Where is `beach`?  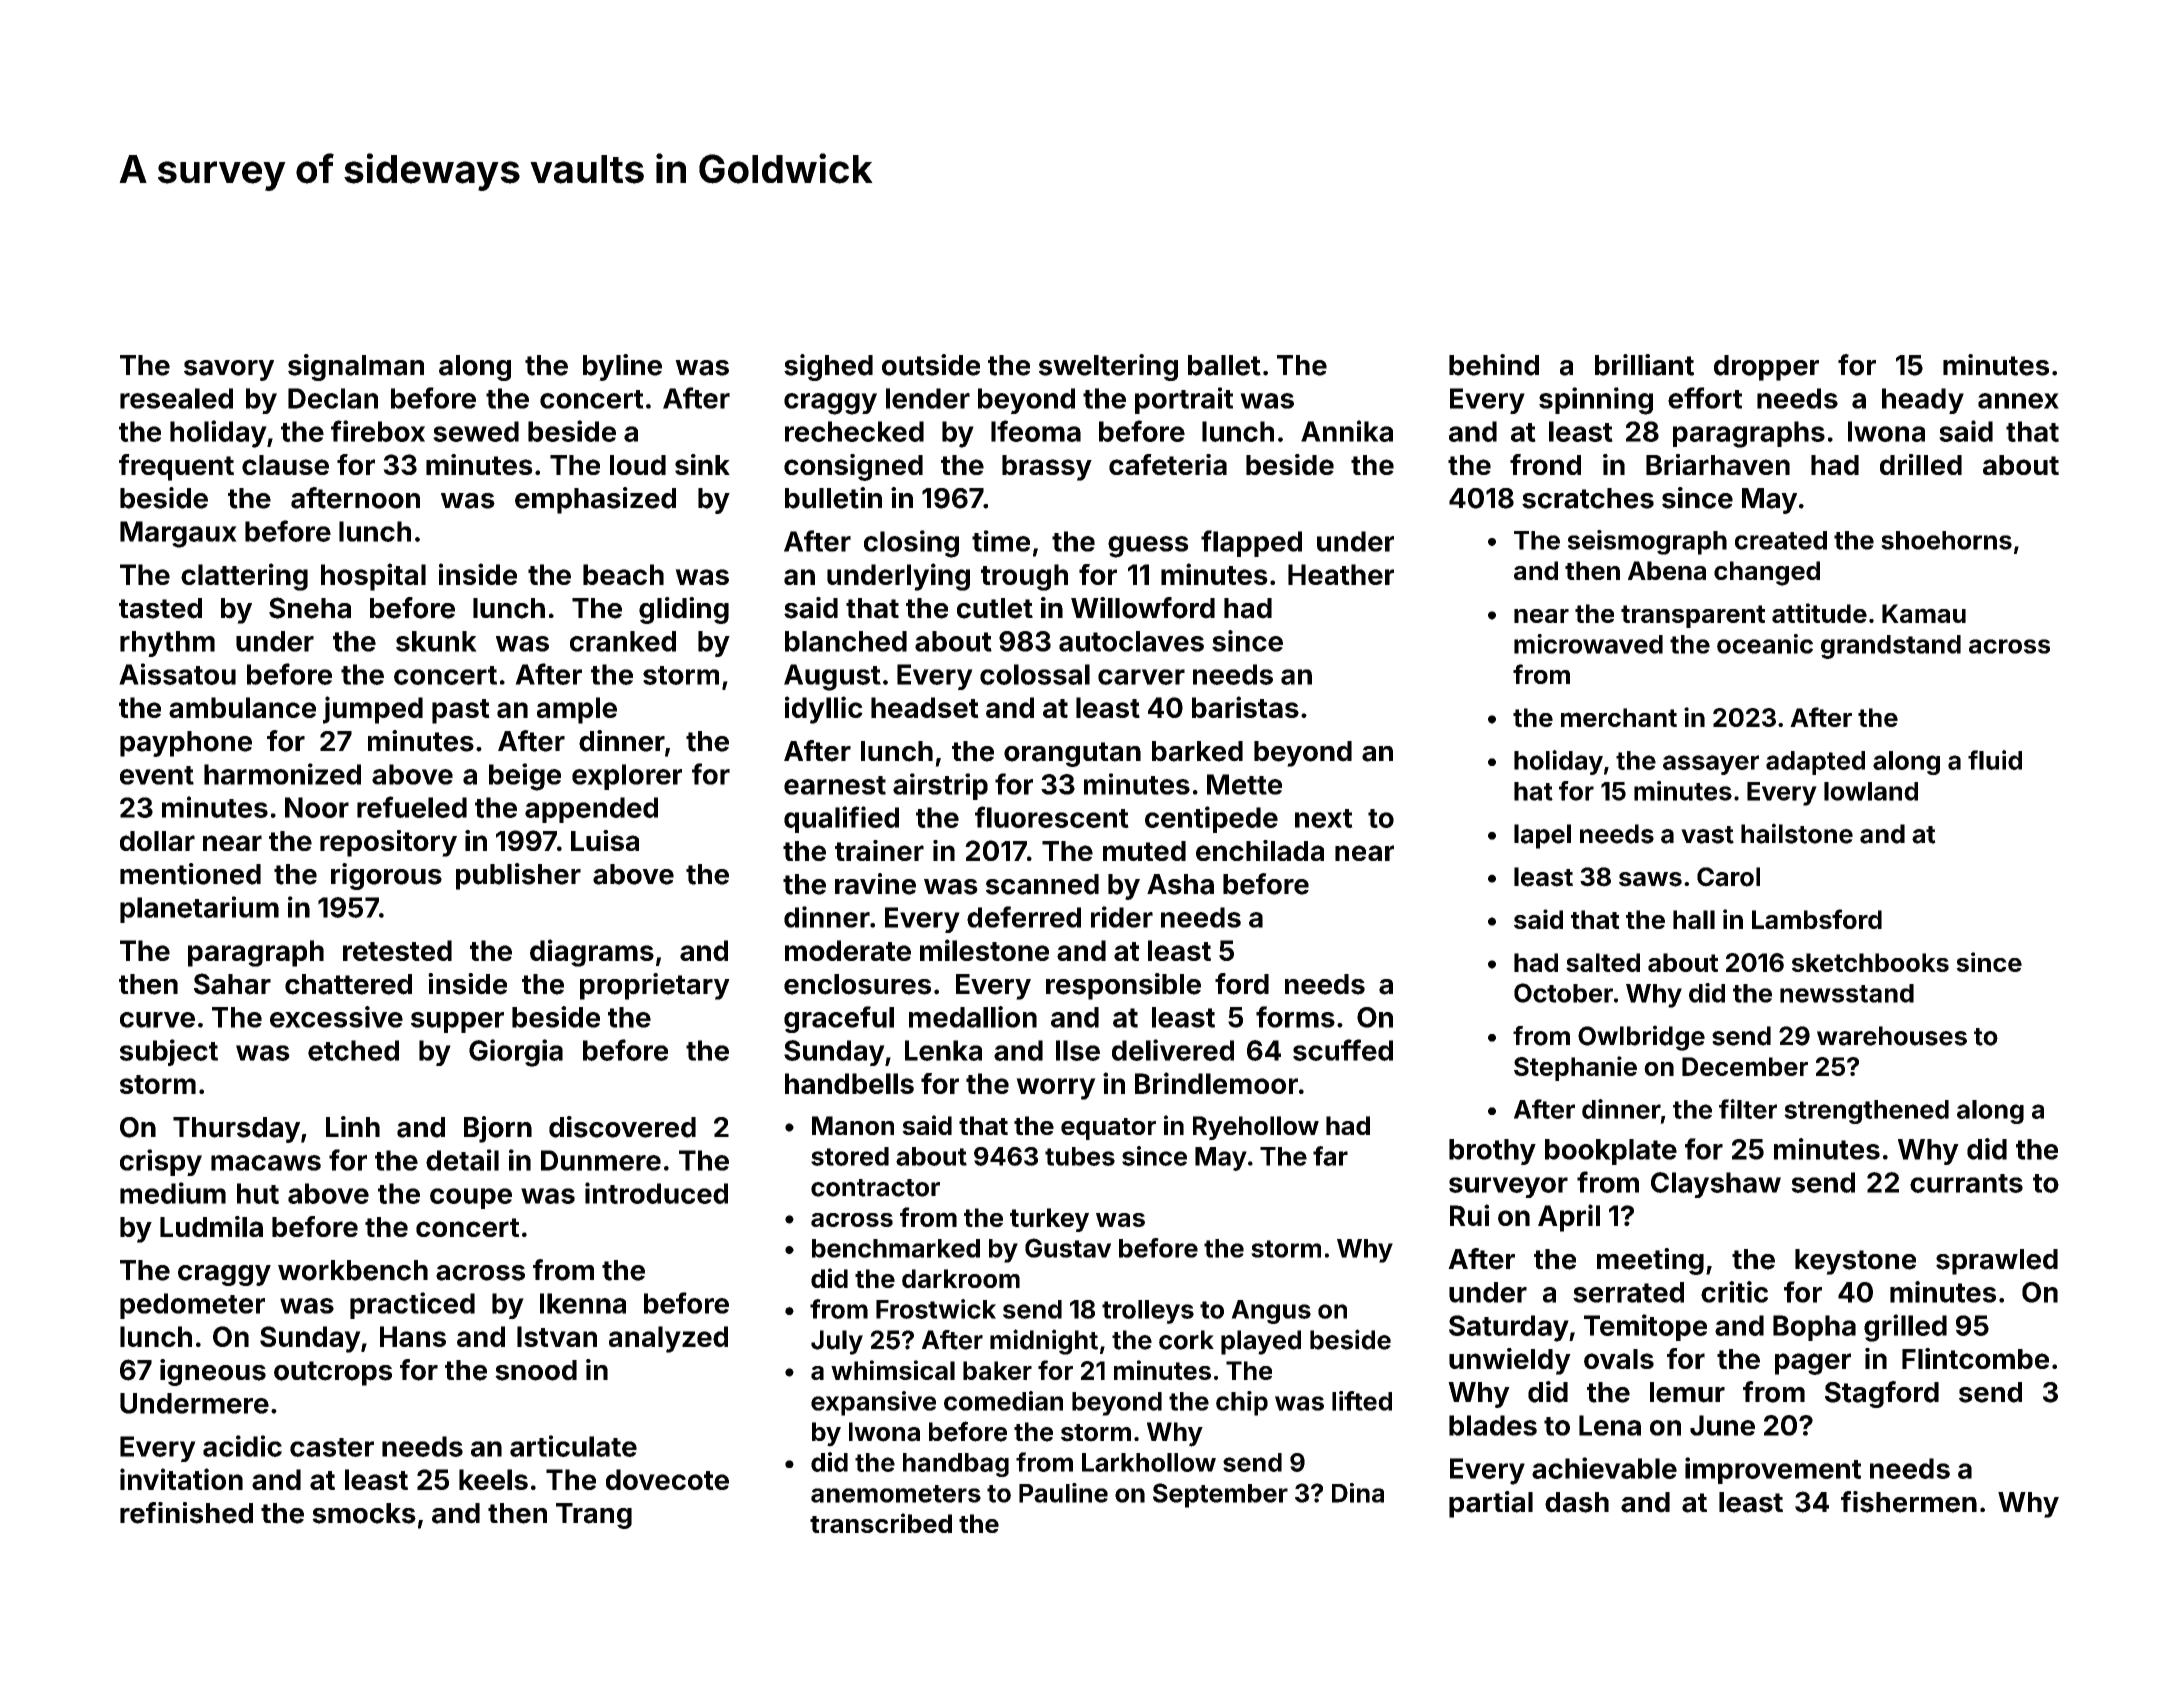 beach is located at coordinates (623, 574).
